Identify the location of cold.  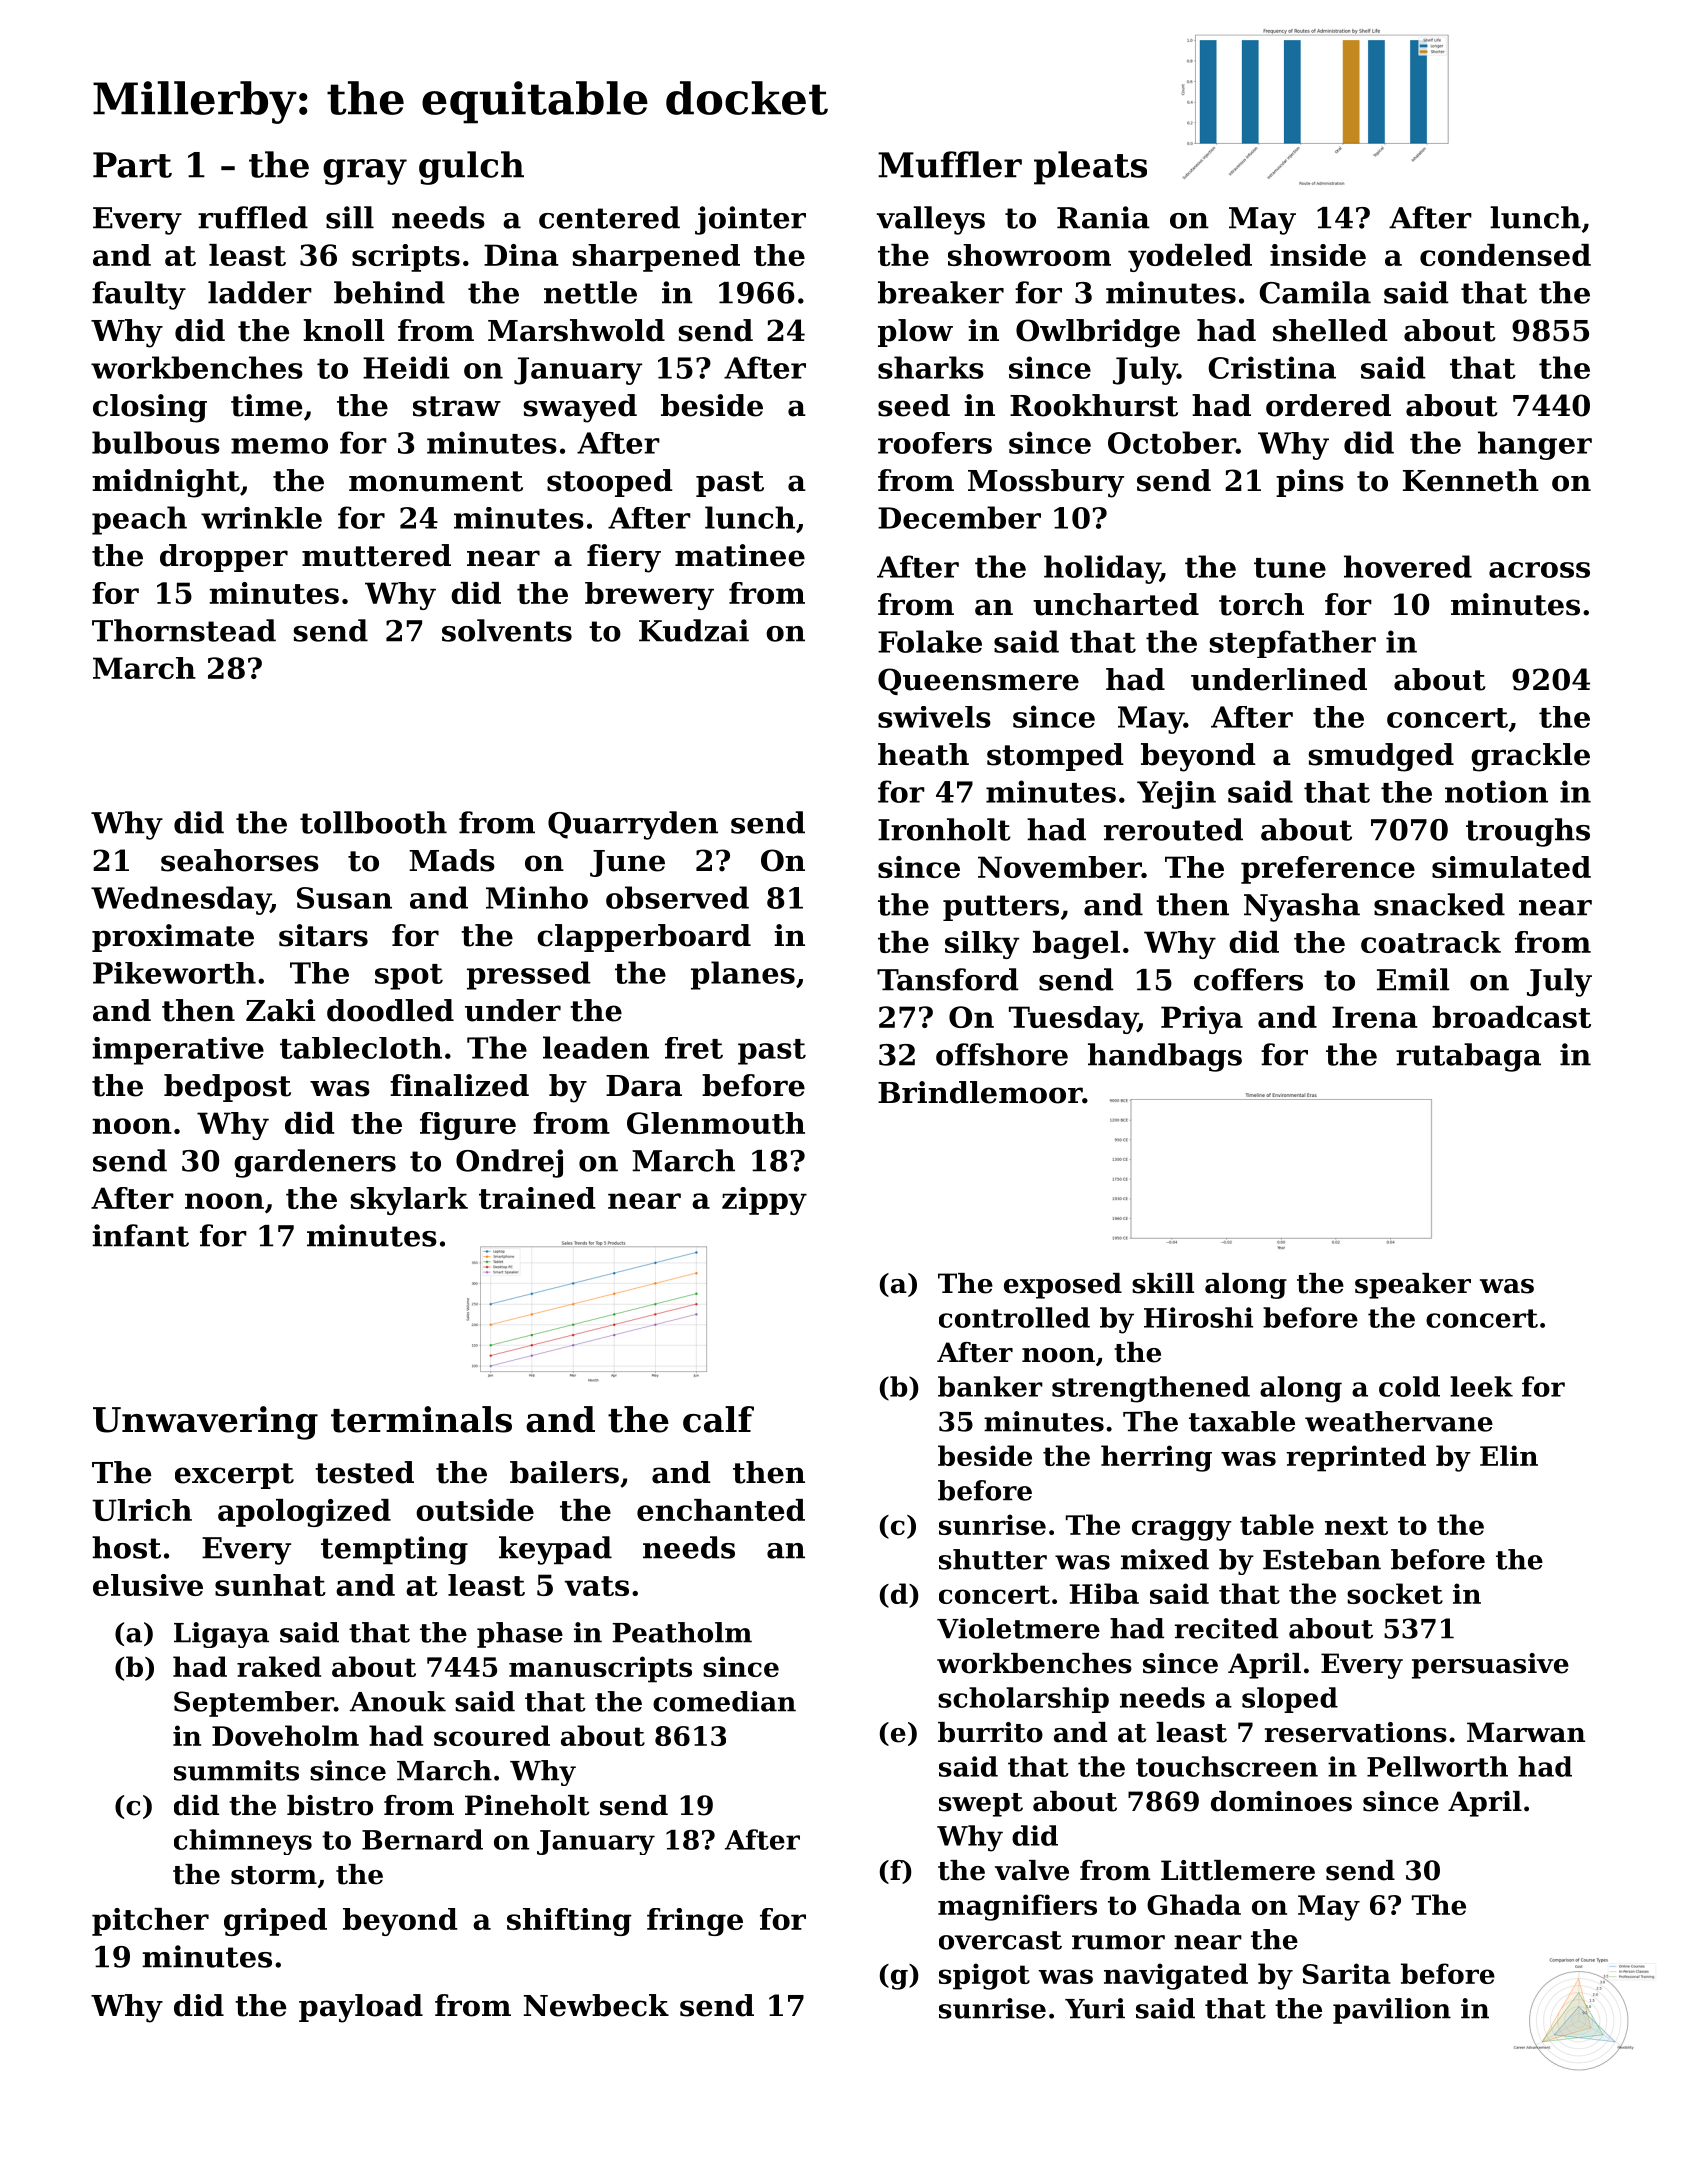
(1409, 1386).
